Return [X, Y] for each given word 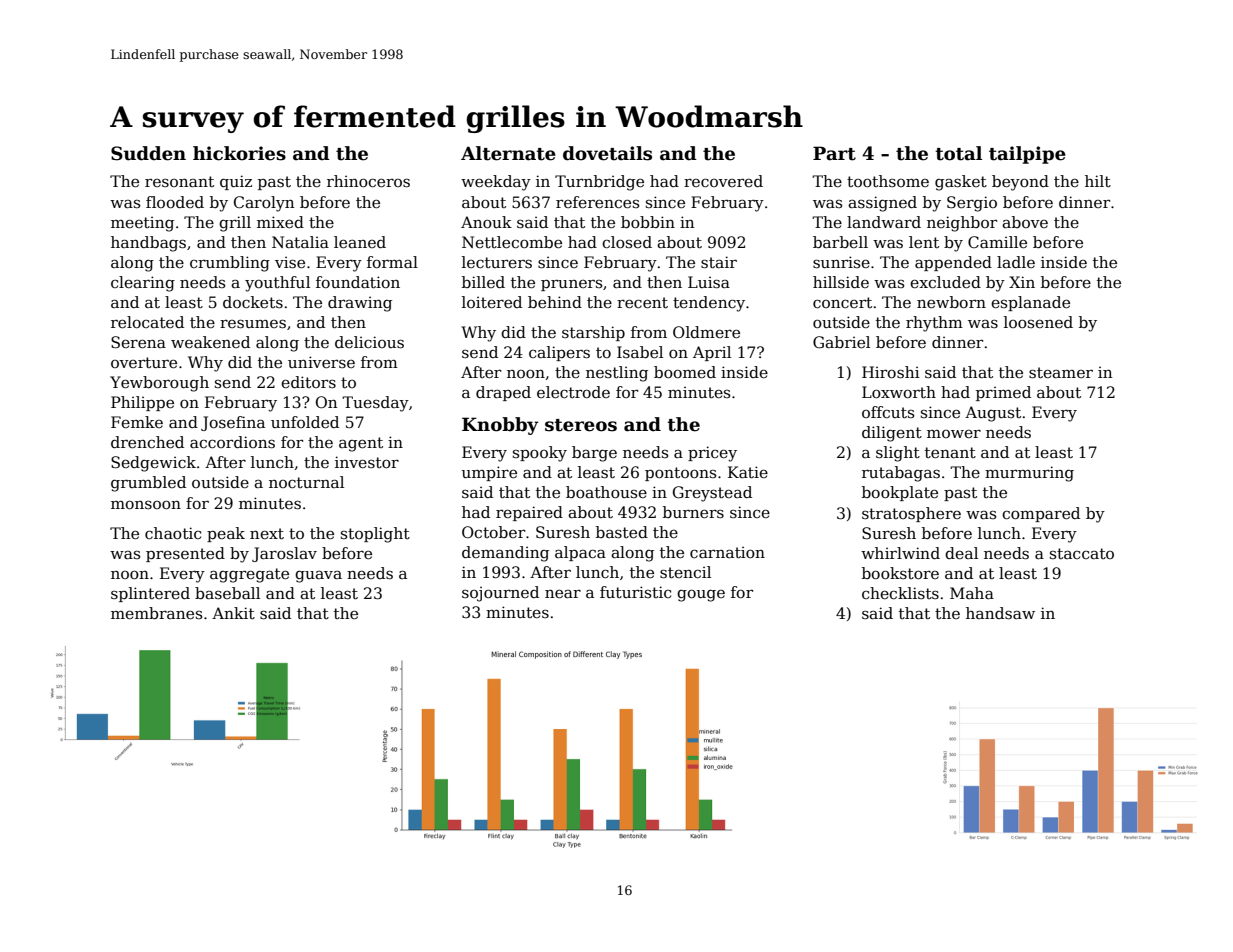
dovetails [607, 153]
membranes [157, 613]
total [958, 153]
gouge [701, 595]
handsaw [1000, 613]
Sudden [148, 153]
